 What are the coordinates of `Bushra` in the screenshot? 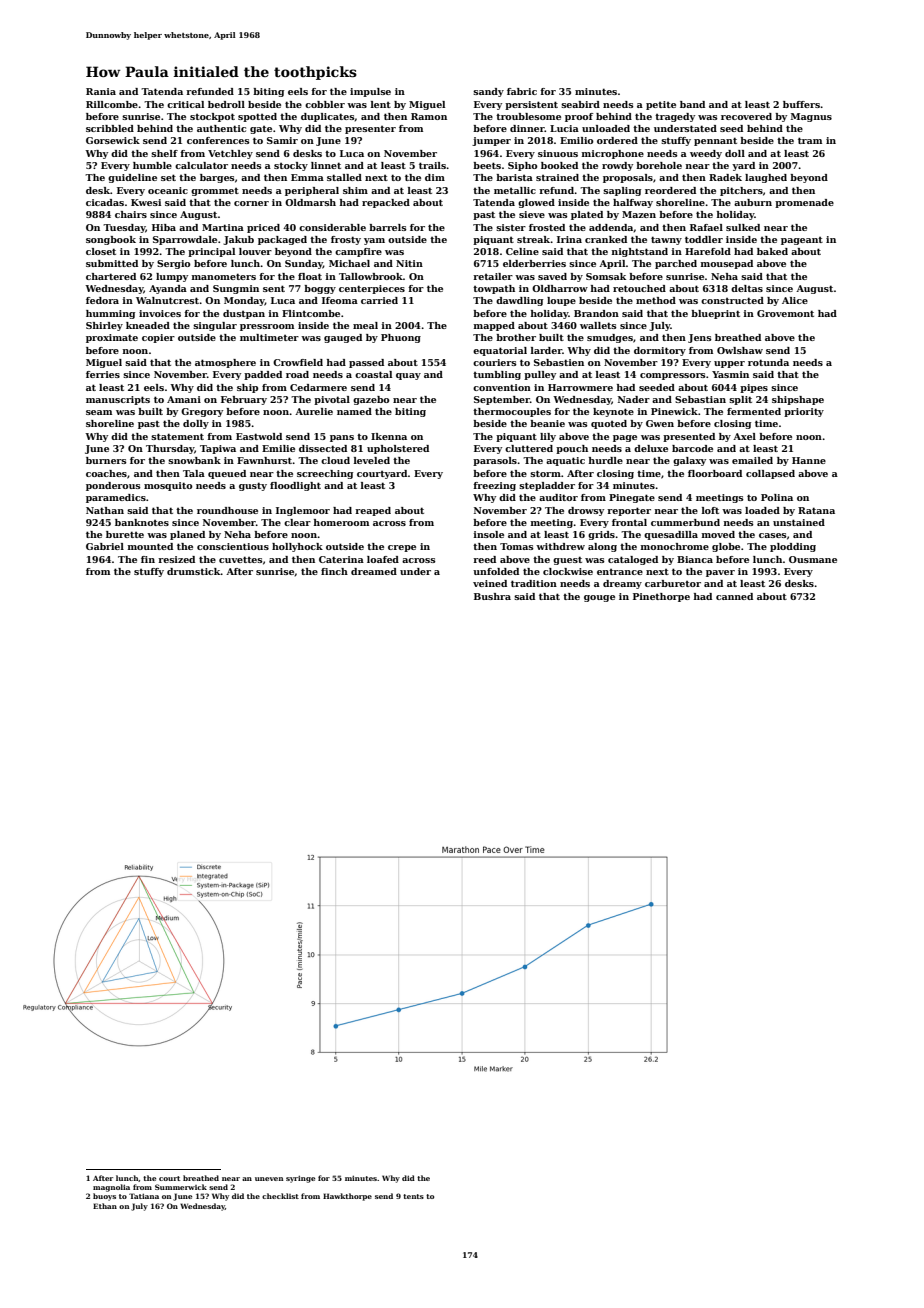 It's located at (492, 596).
